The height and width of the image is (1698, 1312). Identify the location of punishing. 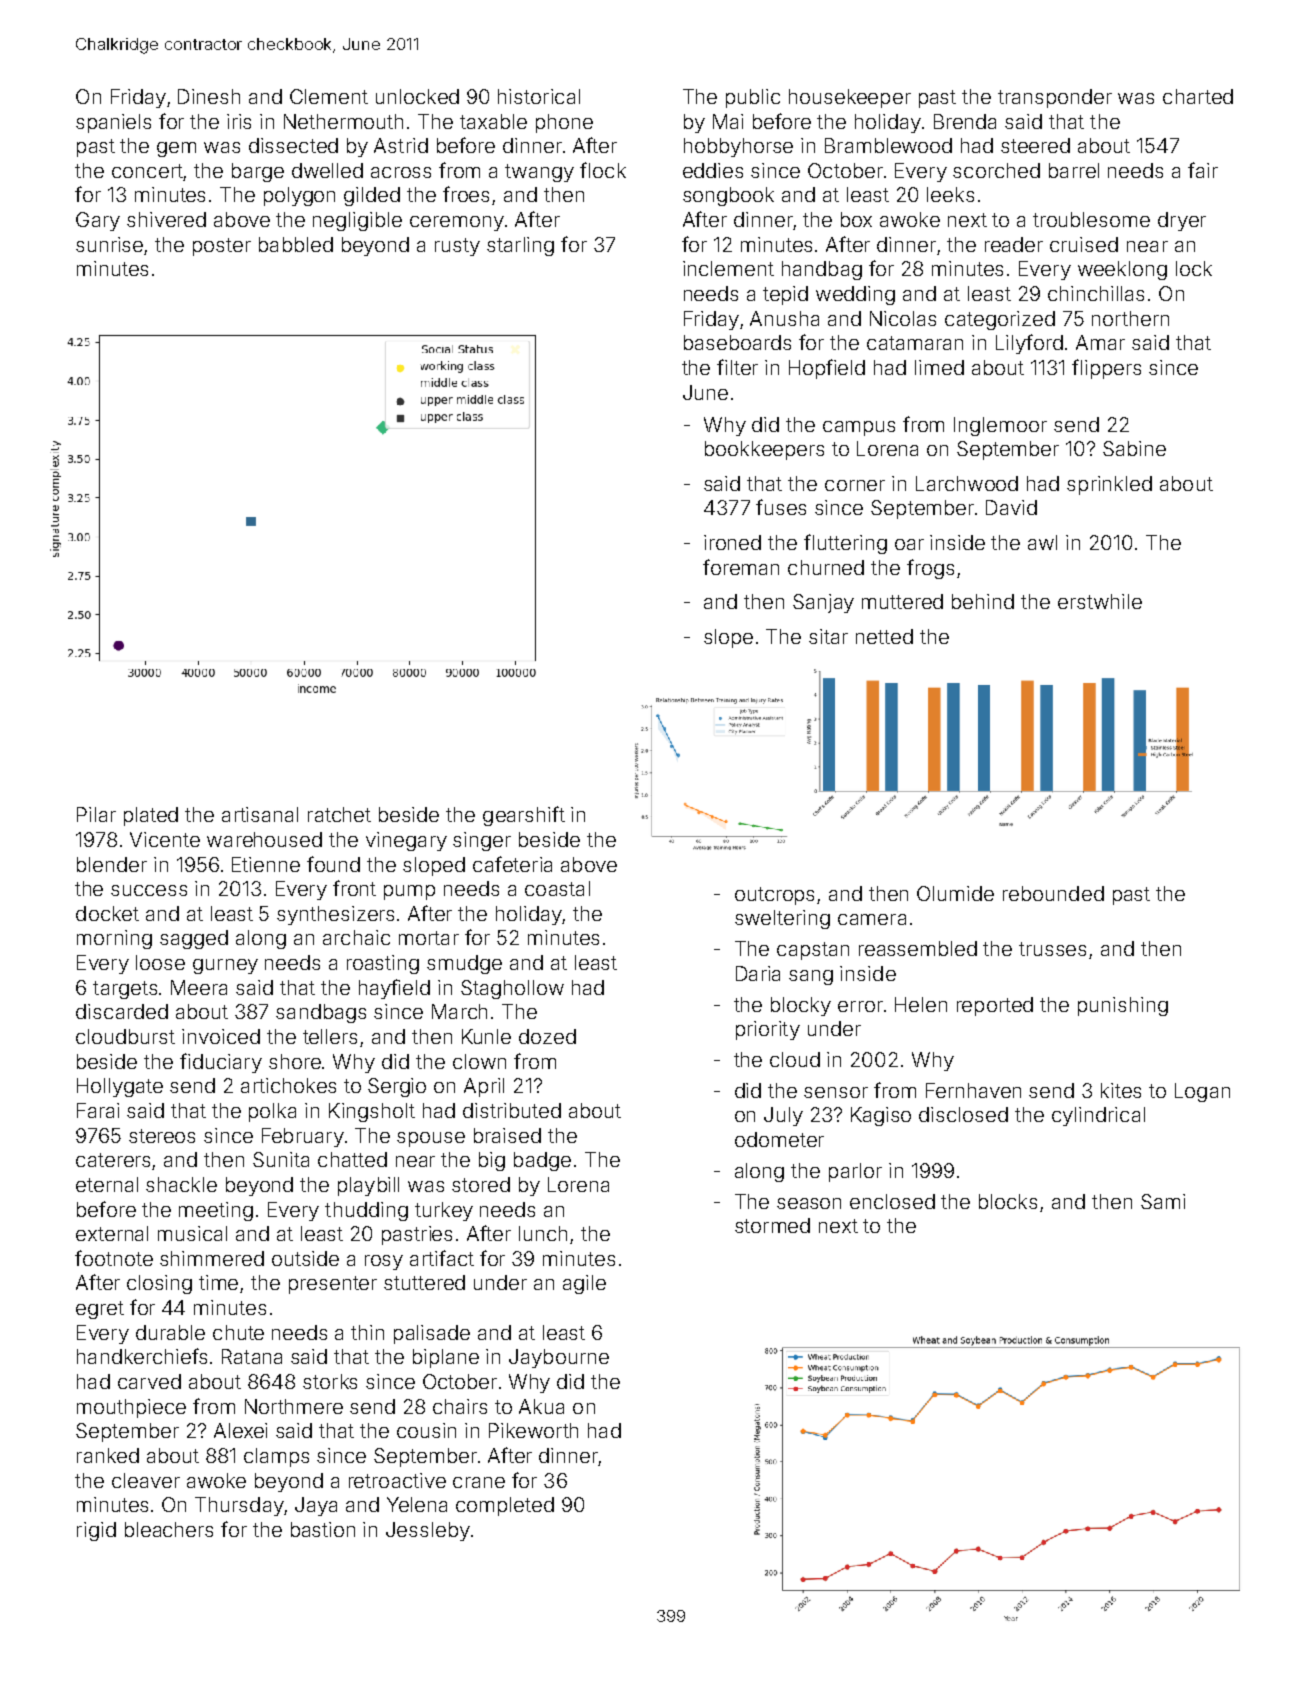
(1123, 1006).
